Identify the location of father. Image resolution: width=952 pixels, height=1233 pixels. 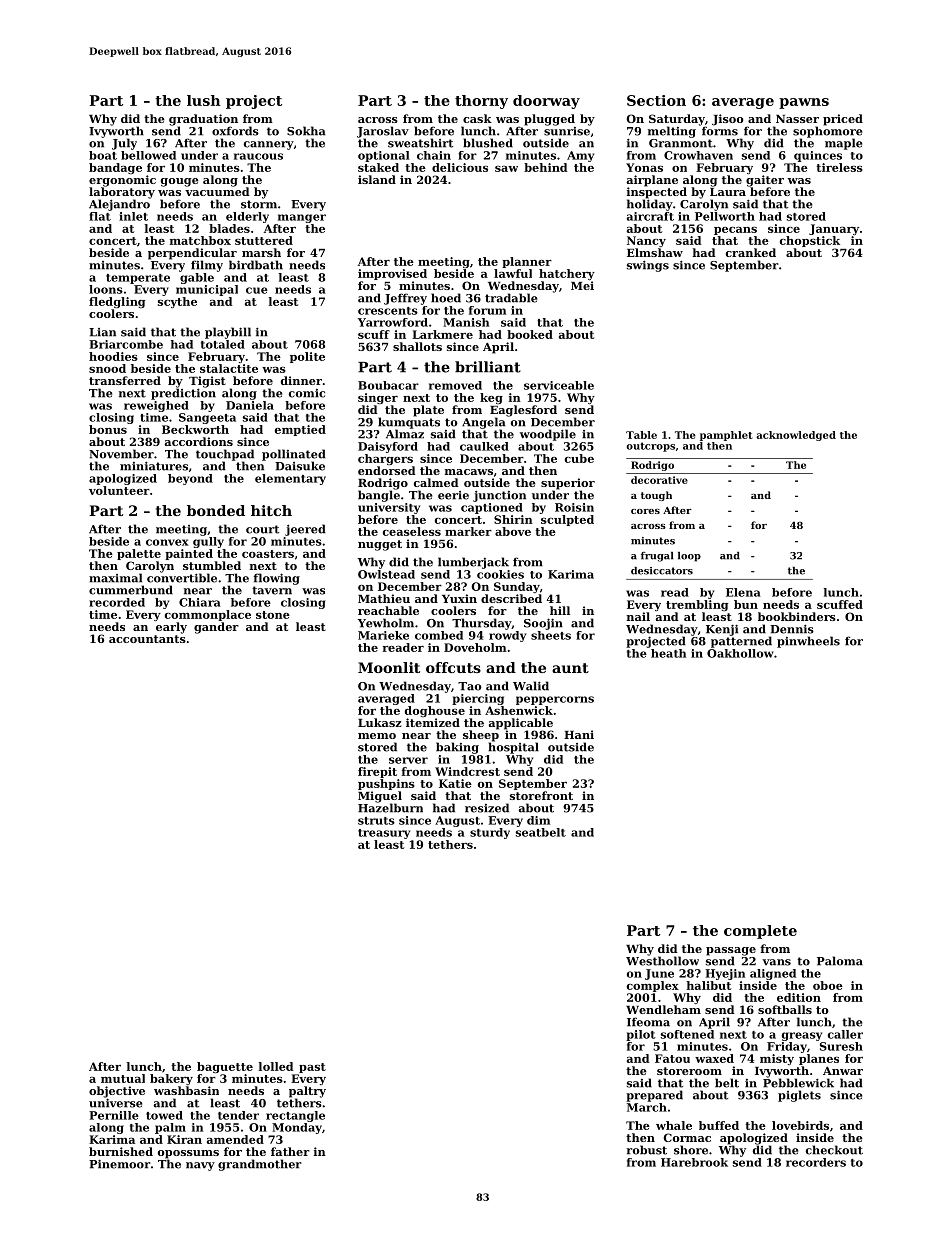
(290, 1151).
